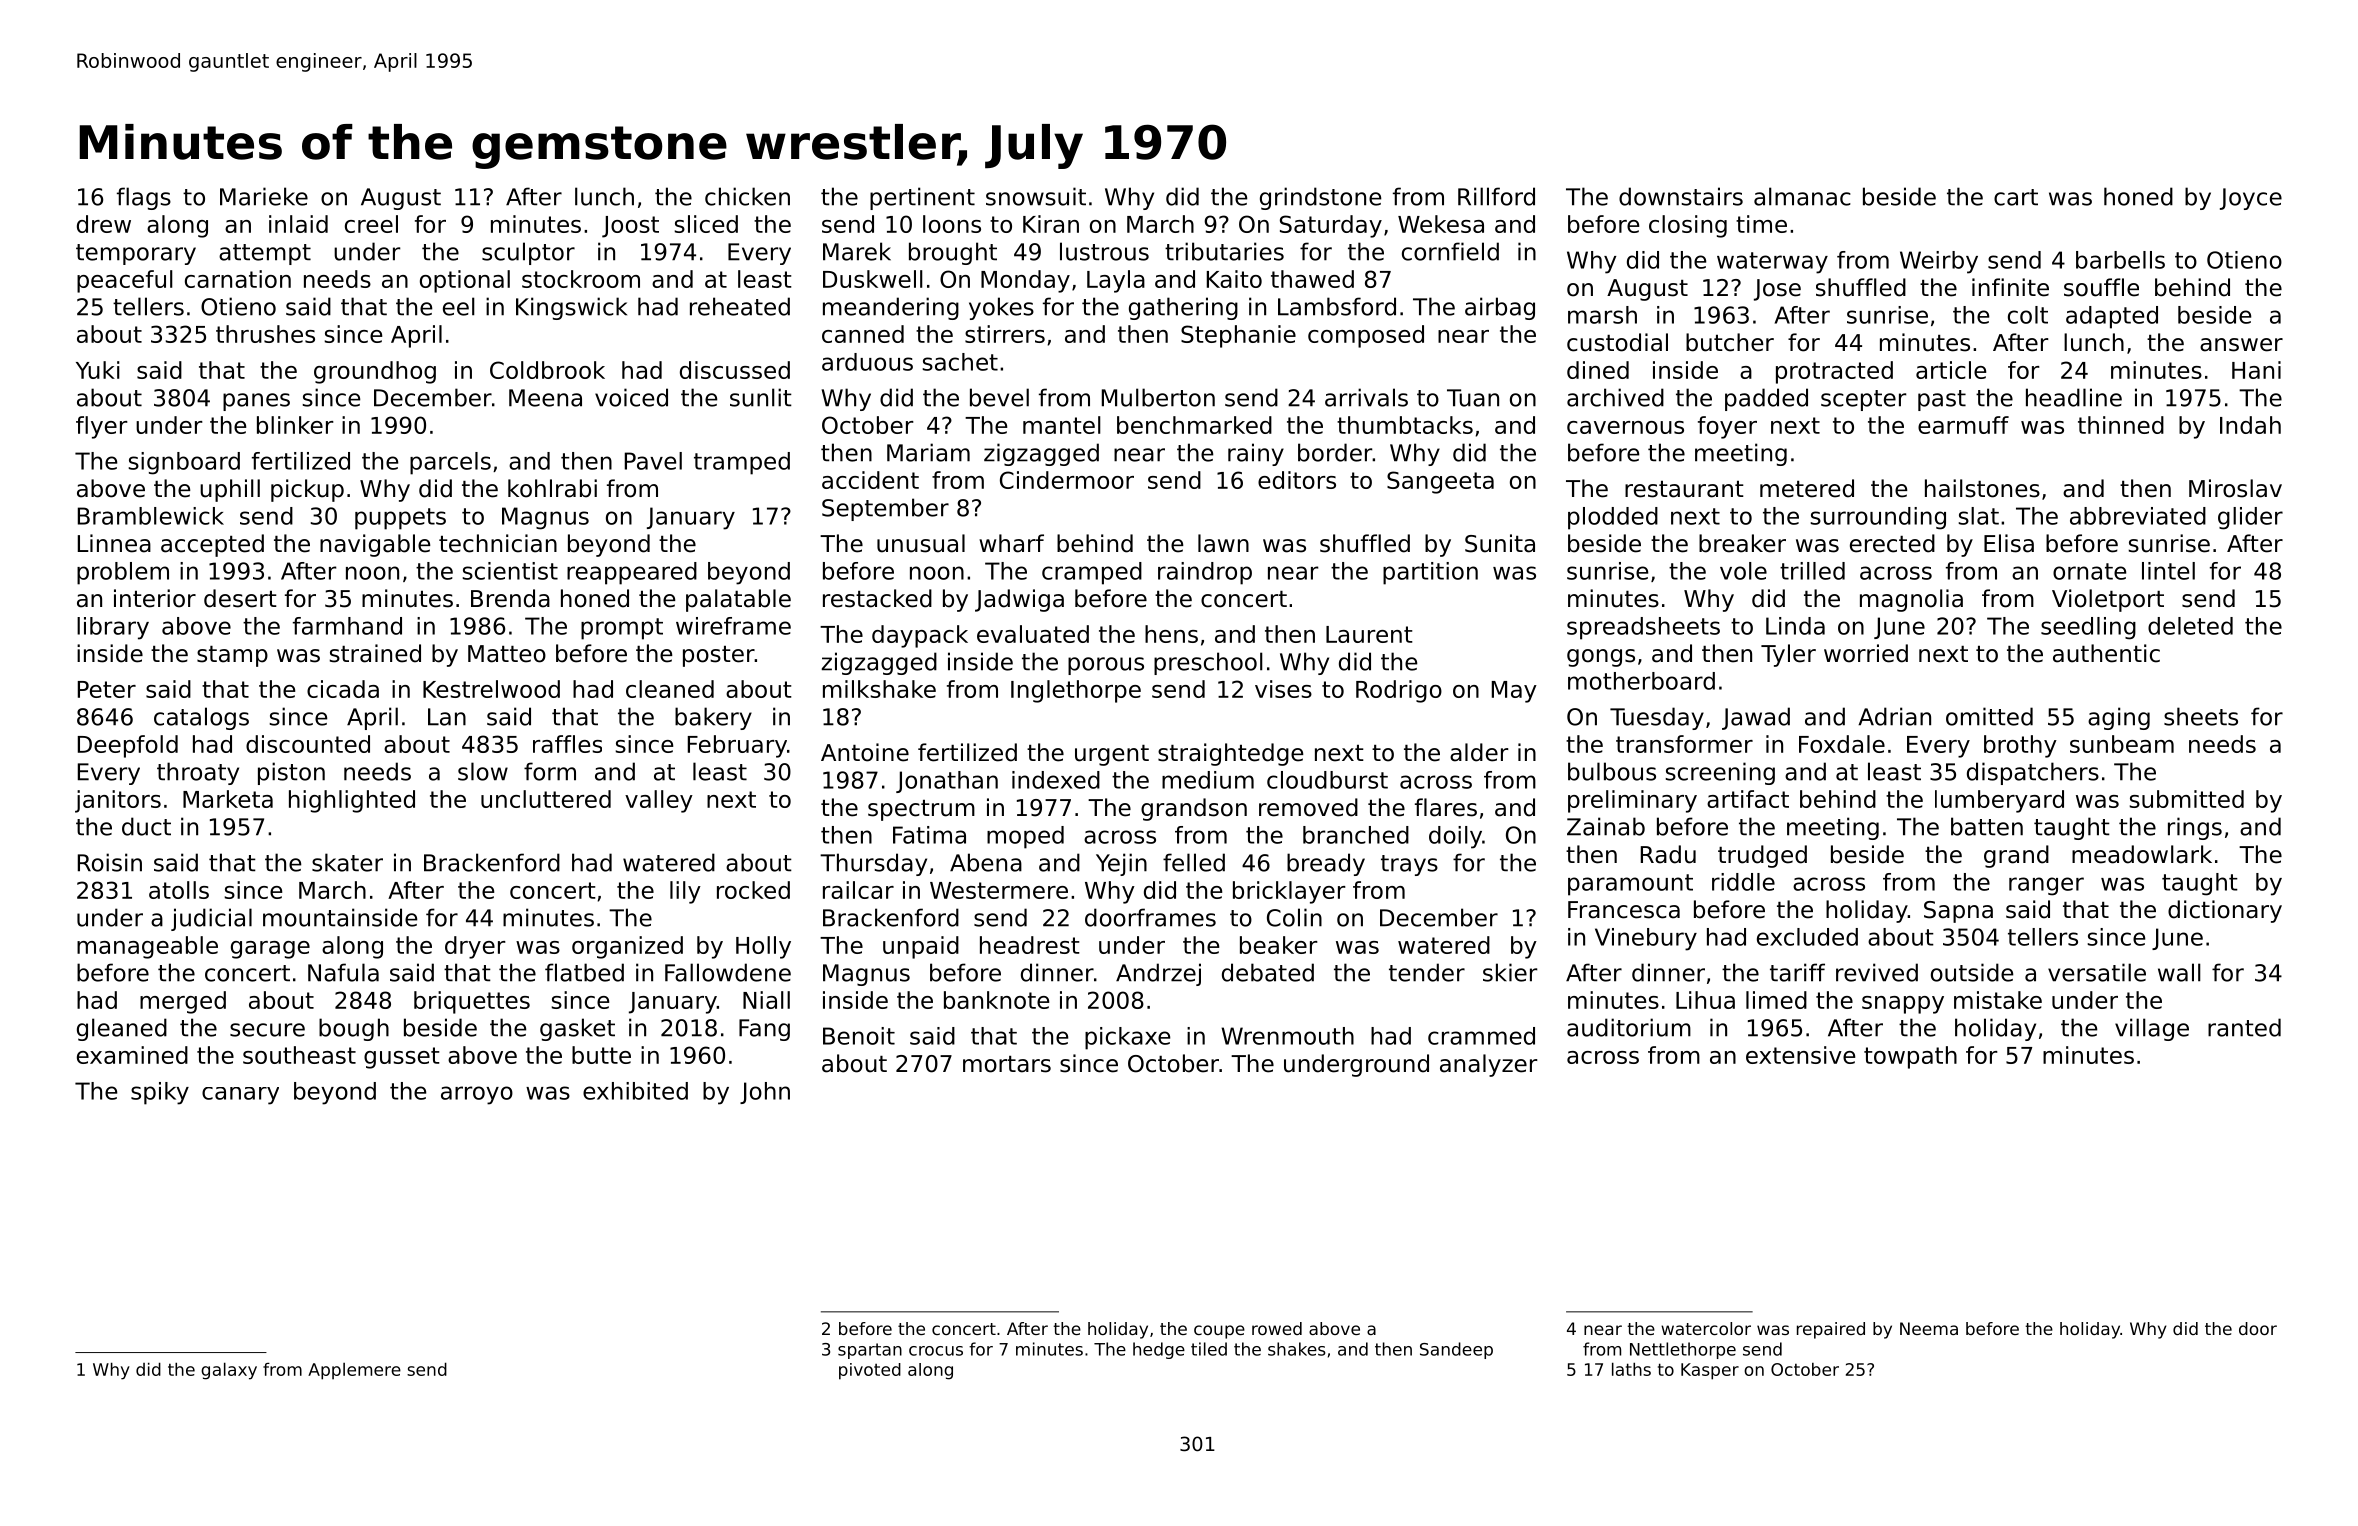 This page has height=1526, width=2358. Describe the element at coordinates (371, 224) in the page. I see `creel` at that location.
